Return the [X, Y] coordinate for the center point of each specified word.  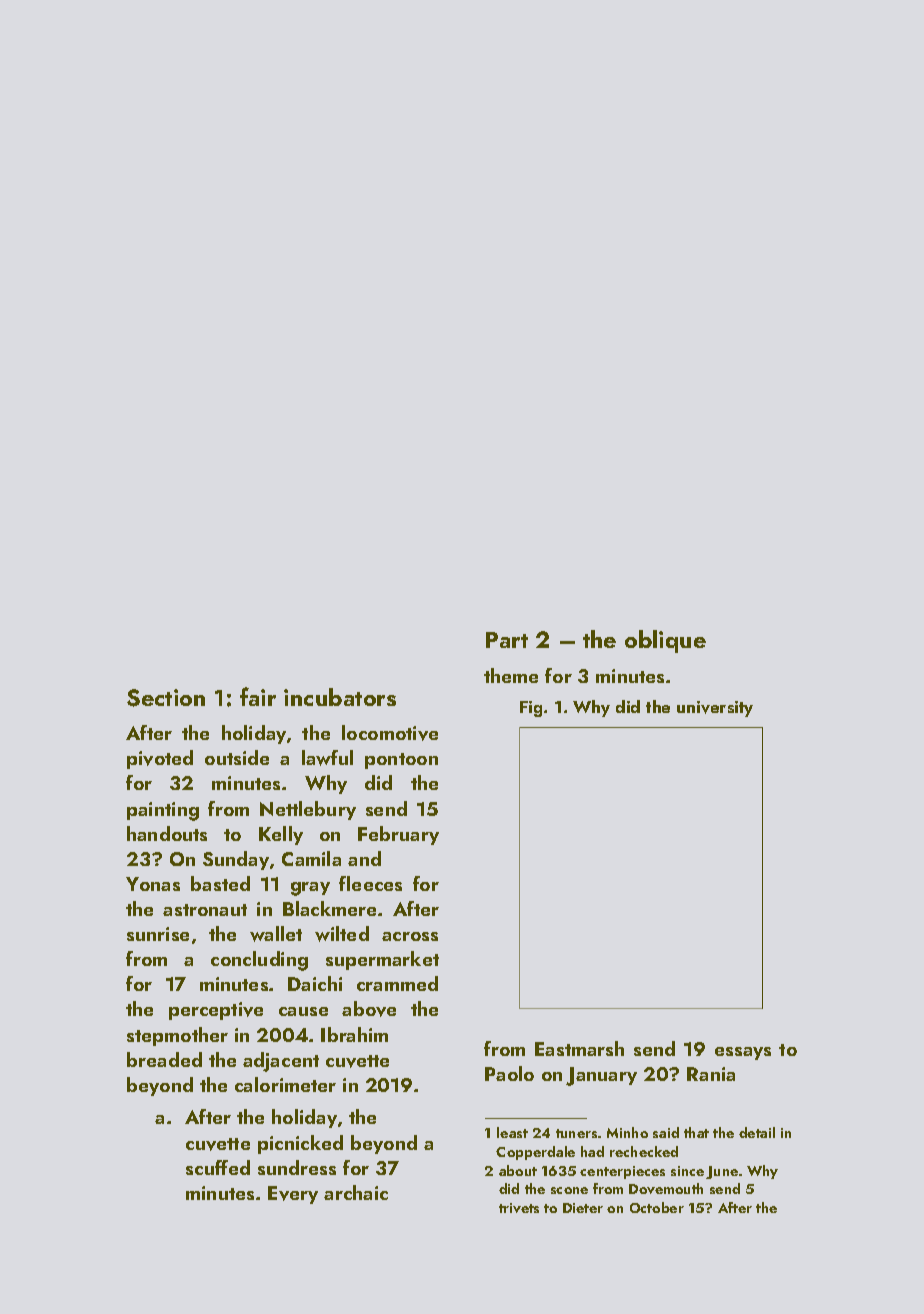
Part [507, 640]
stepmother [177, 1036]
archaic [356, 1192]
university [715, 709]
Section [166, 698]
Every [293, 1195]
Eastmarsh [579, 1048]
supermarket [382, 960]
